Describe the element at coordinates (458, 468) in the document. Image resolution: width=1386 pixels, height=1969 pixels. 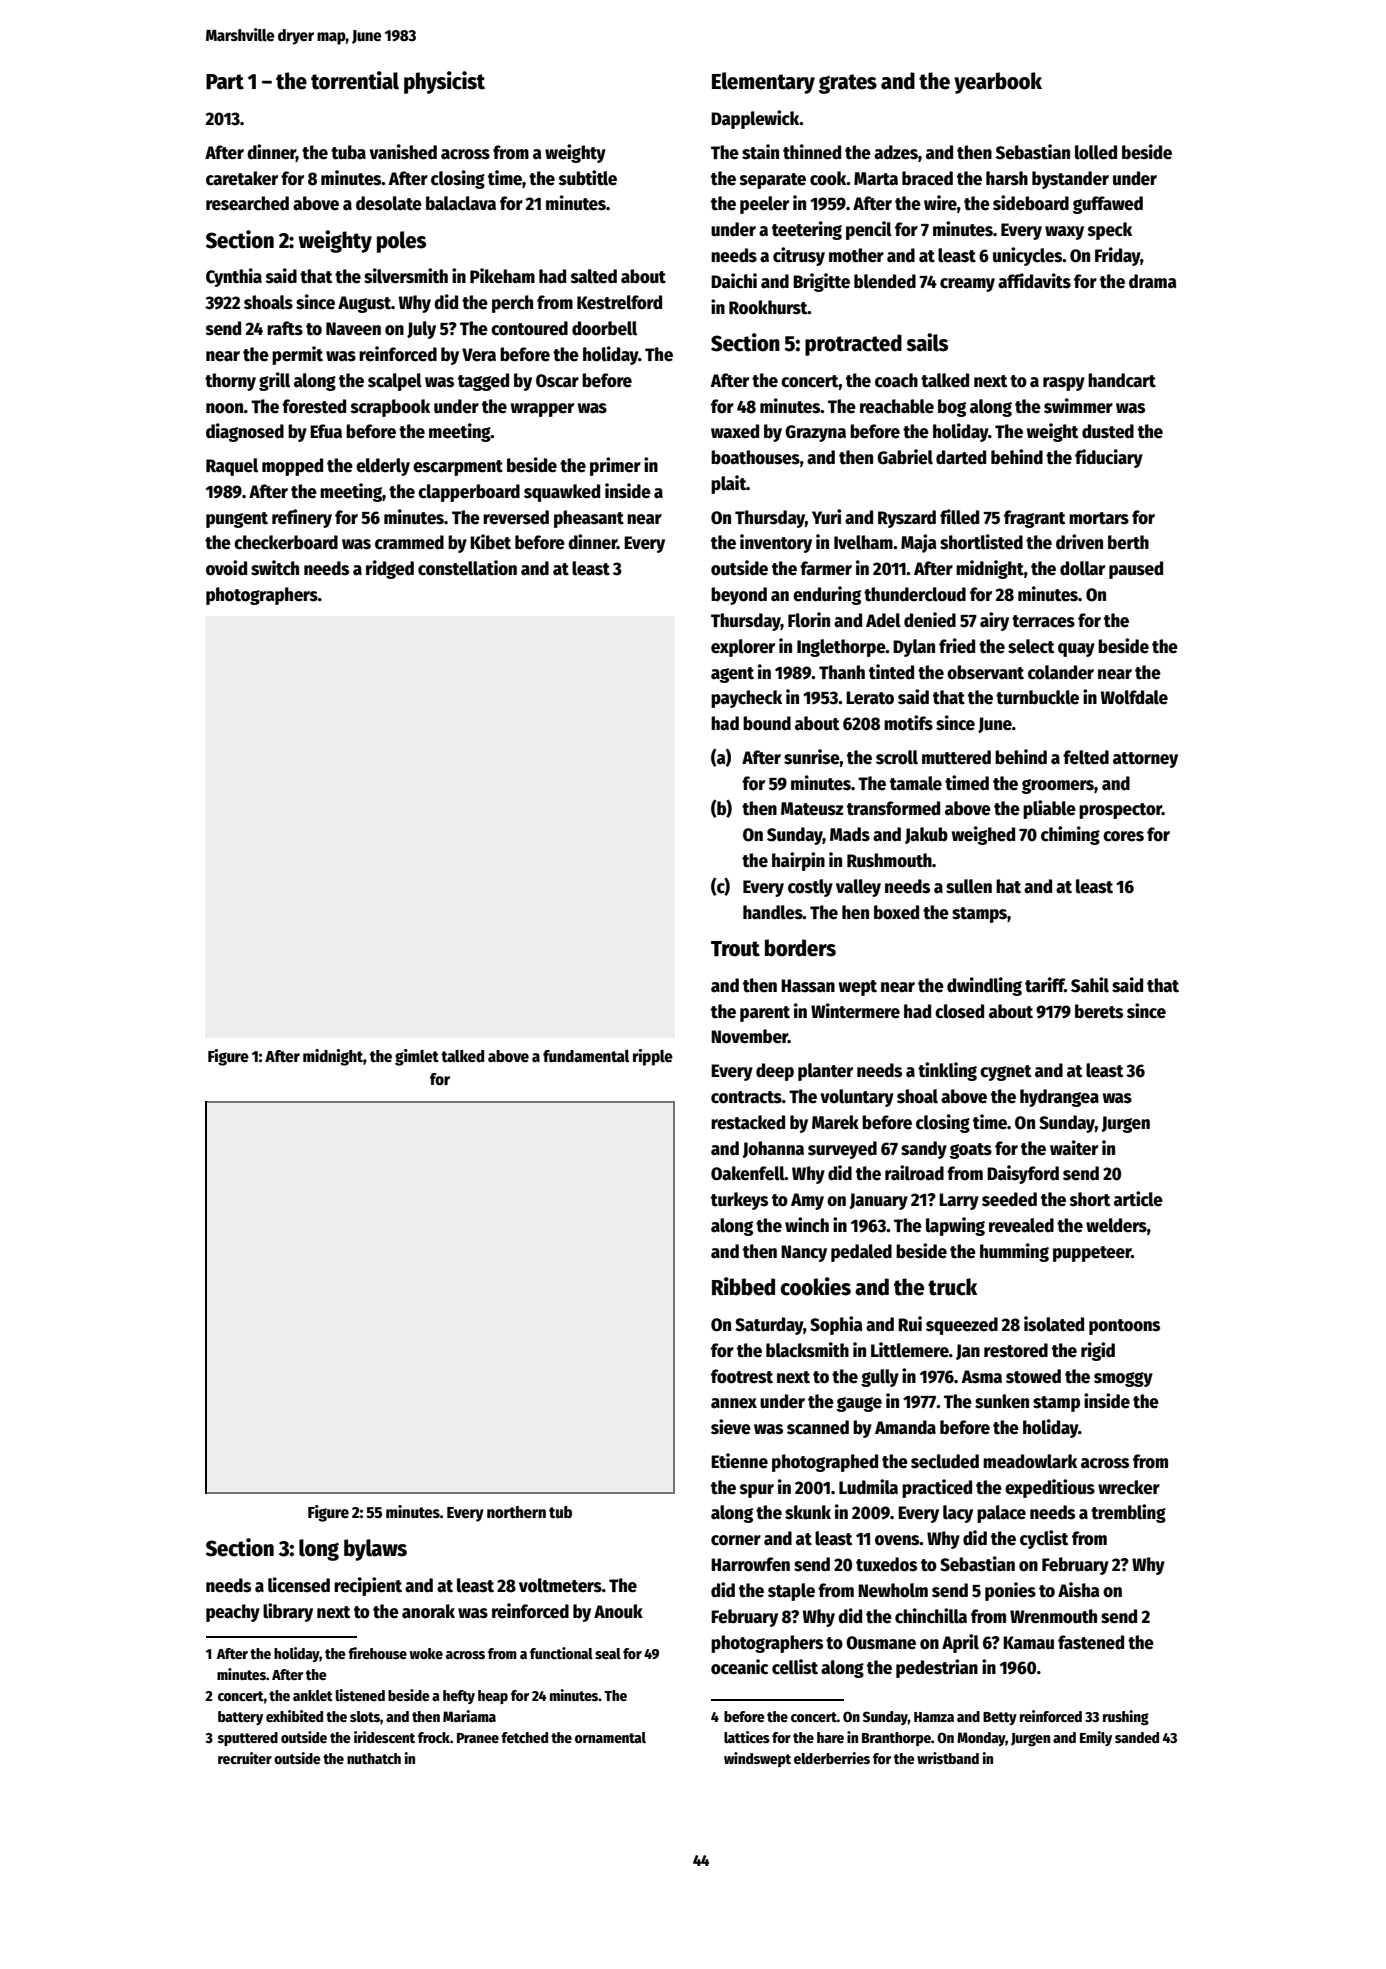
I see `escarpment` at that location.
